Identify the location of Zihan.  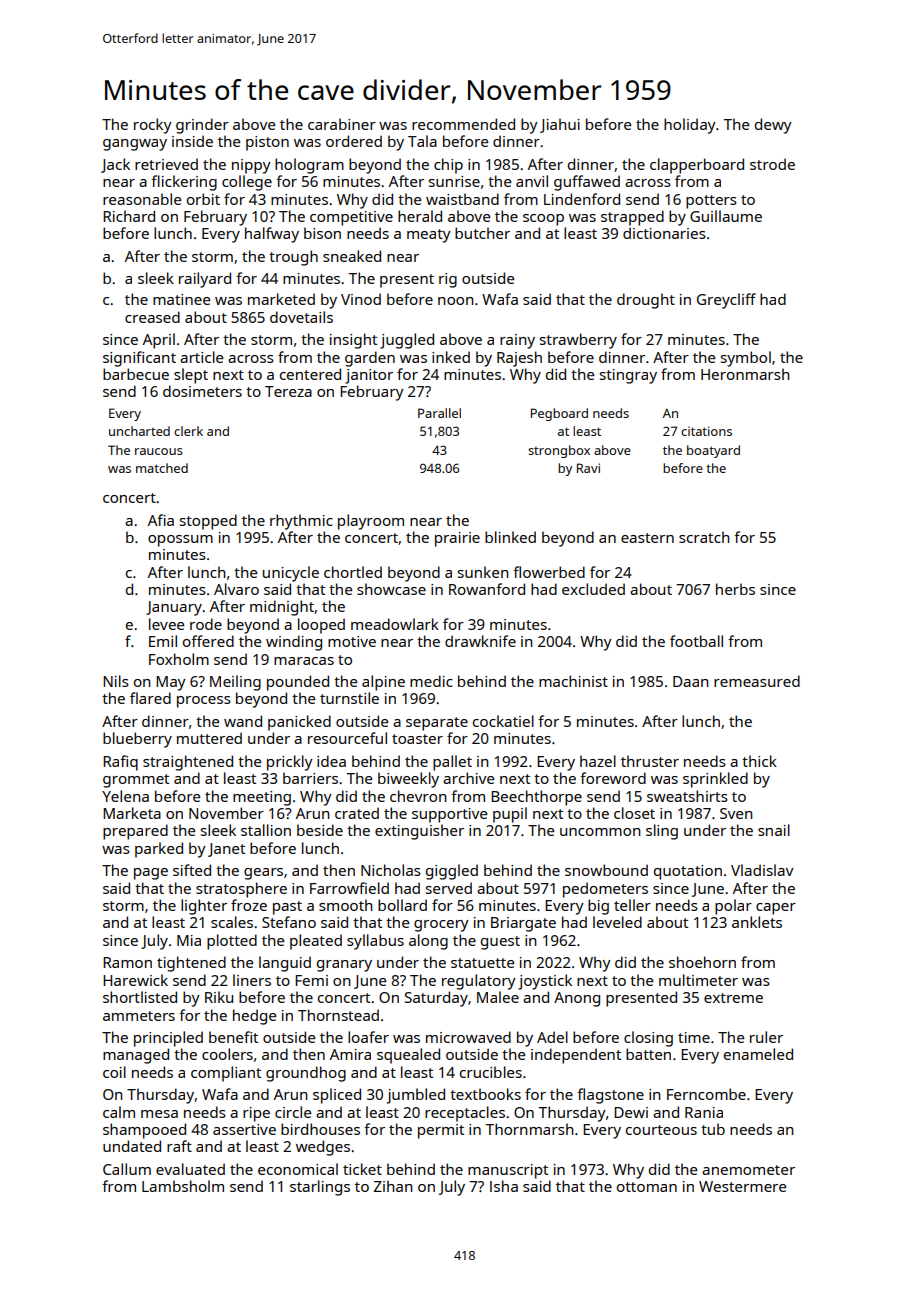
(393, 1186).
